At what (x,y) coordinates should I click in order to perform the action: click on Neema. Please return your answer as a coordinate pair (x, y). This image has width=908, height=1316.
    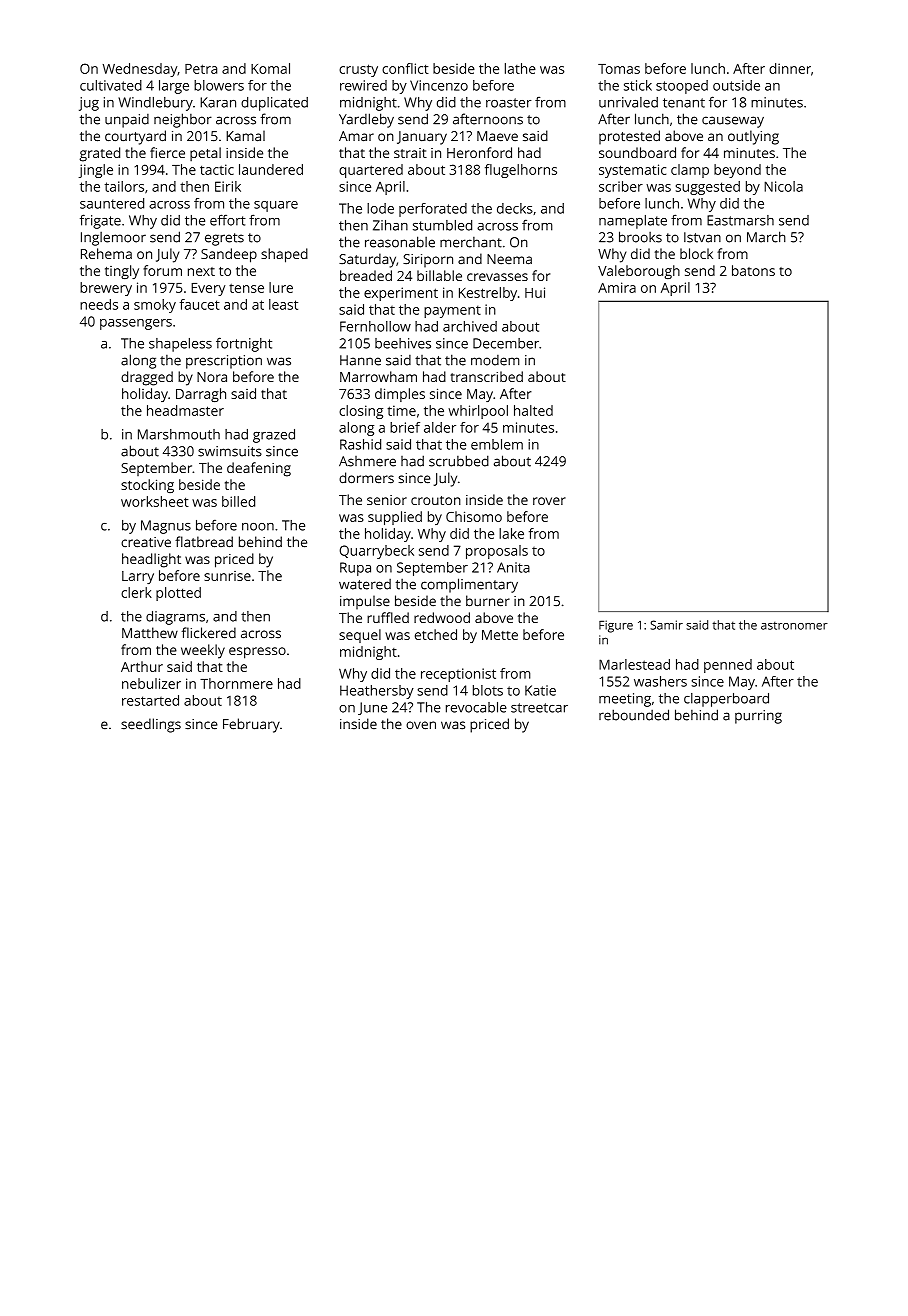
    Looking at the image, I should click on (509, 259).
